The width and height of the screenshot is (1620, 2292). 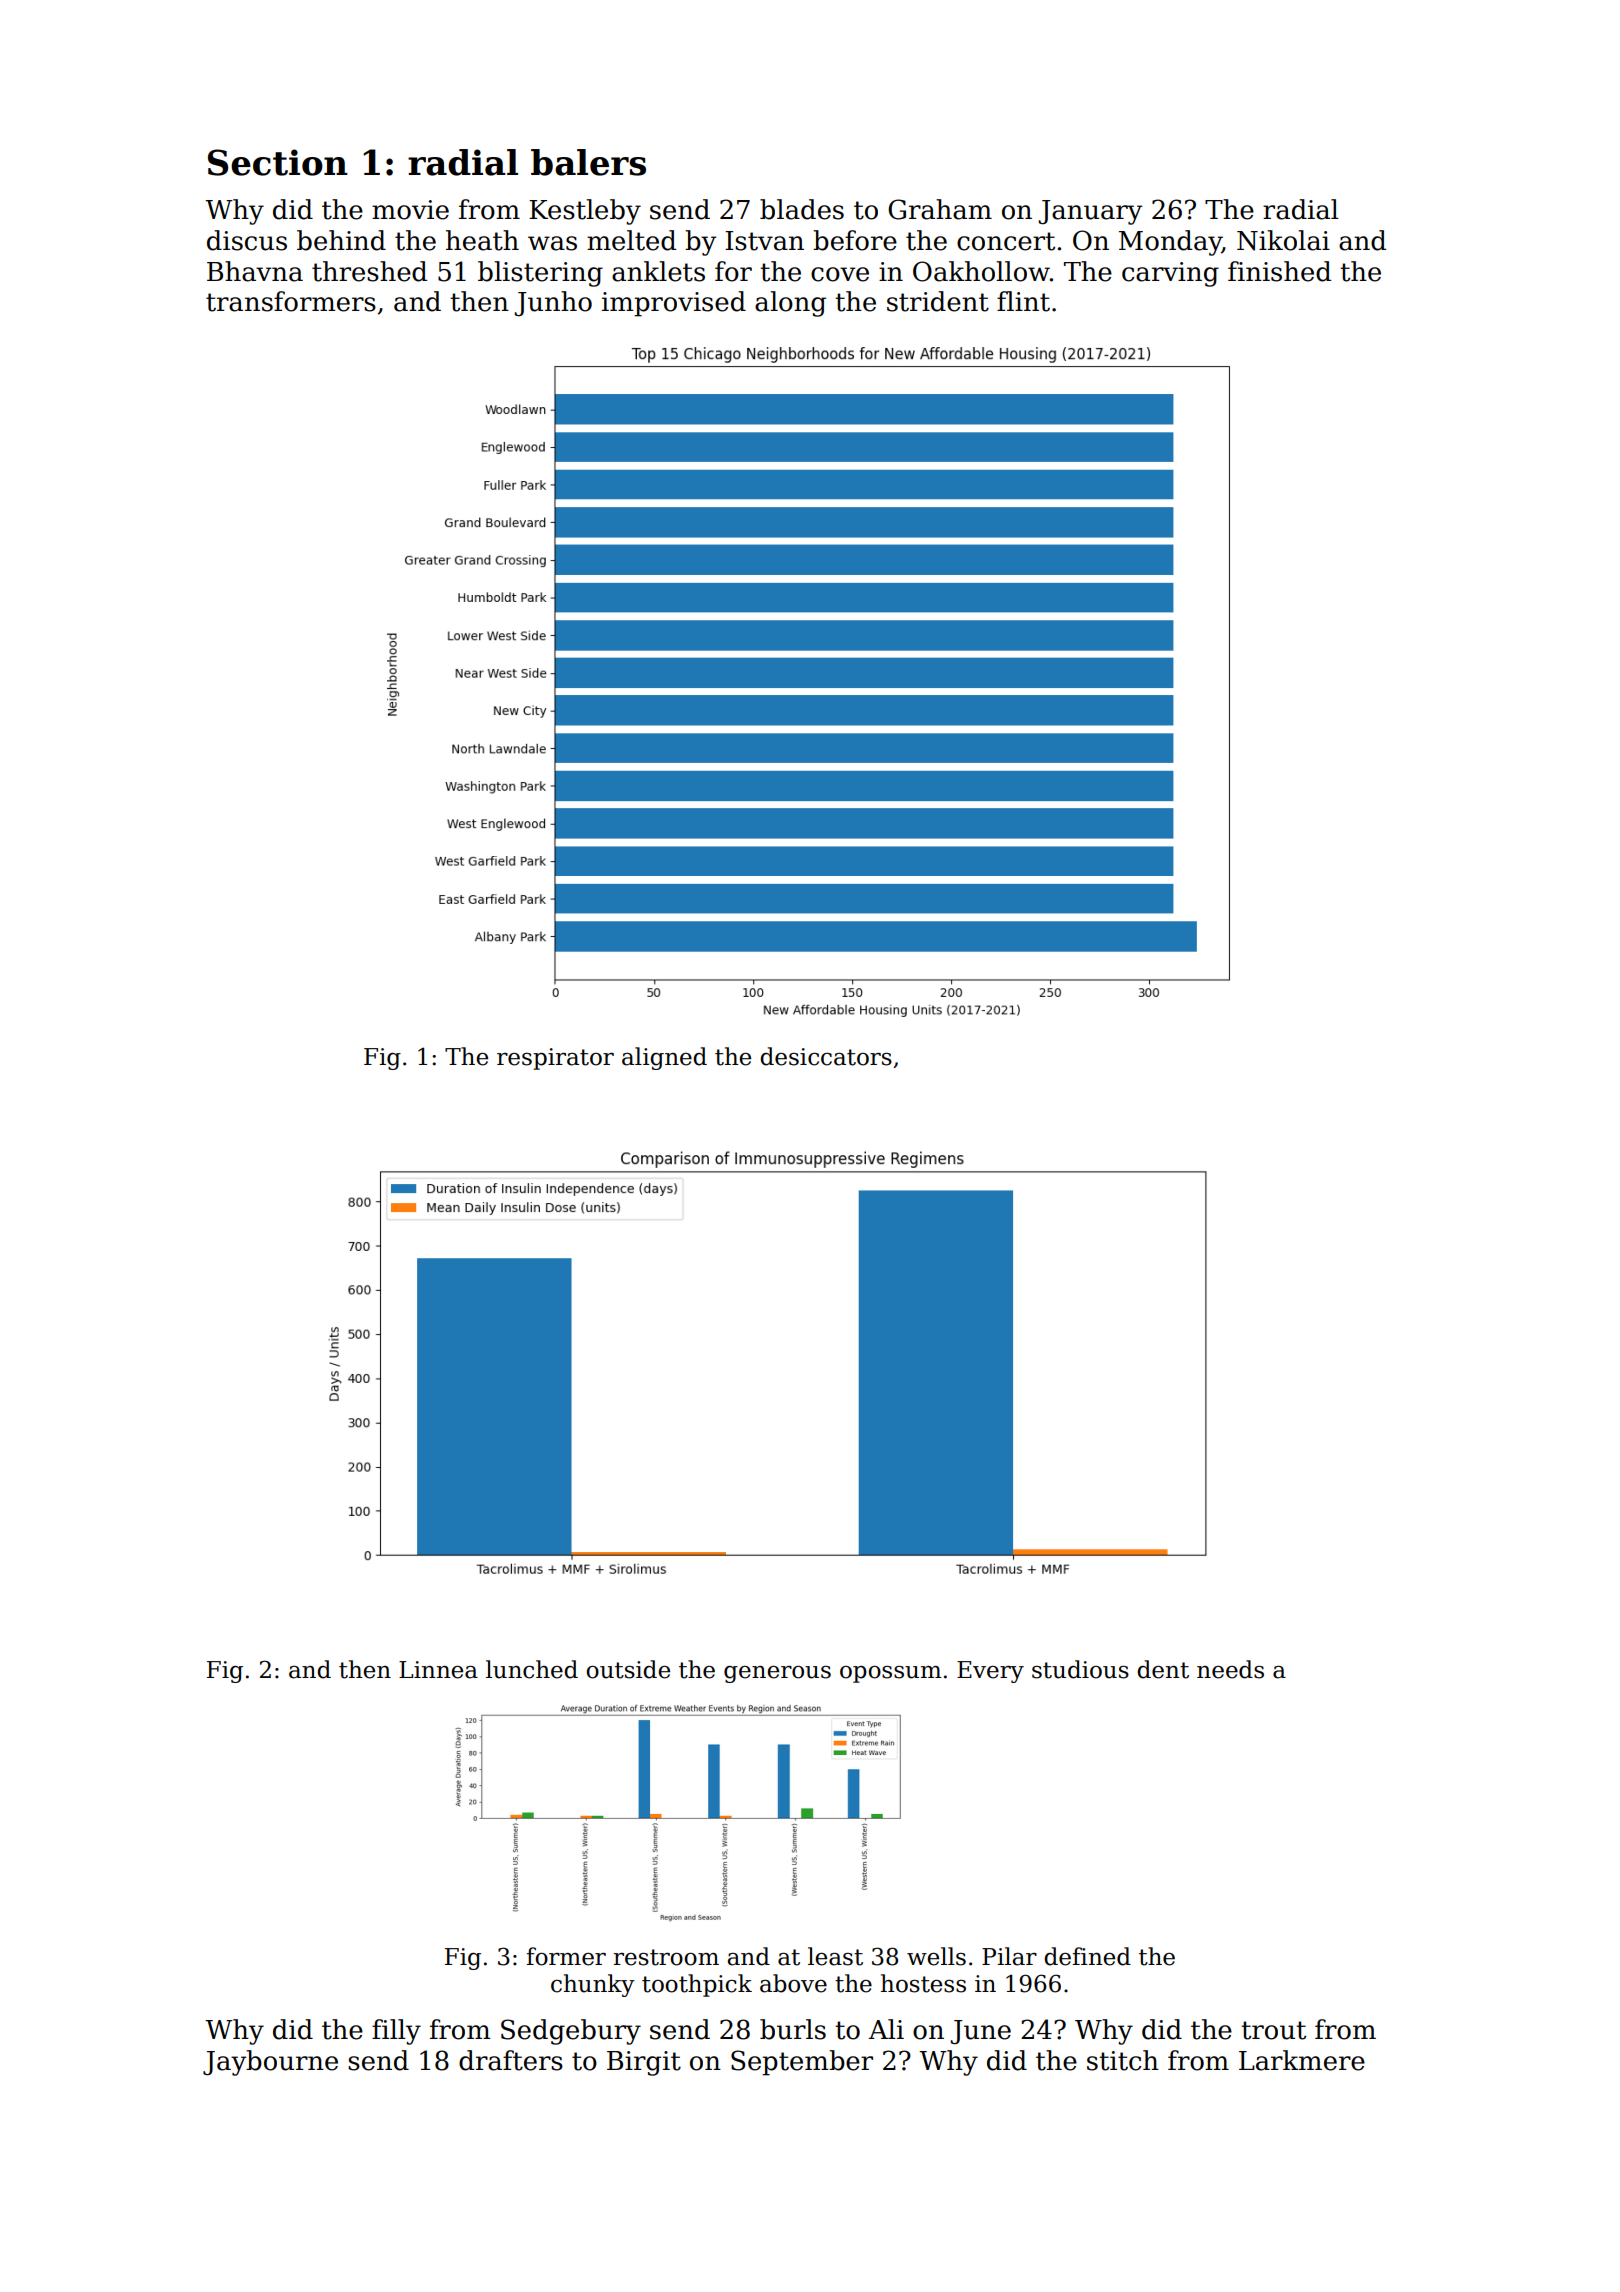 What do you see at coordinates (255, 271) in the screenshot?
I see `Bhavna` at bounding box center [255, 271].
